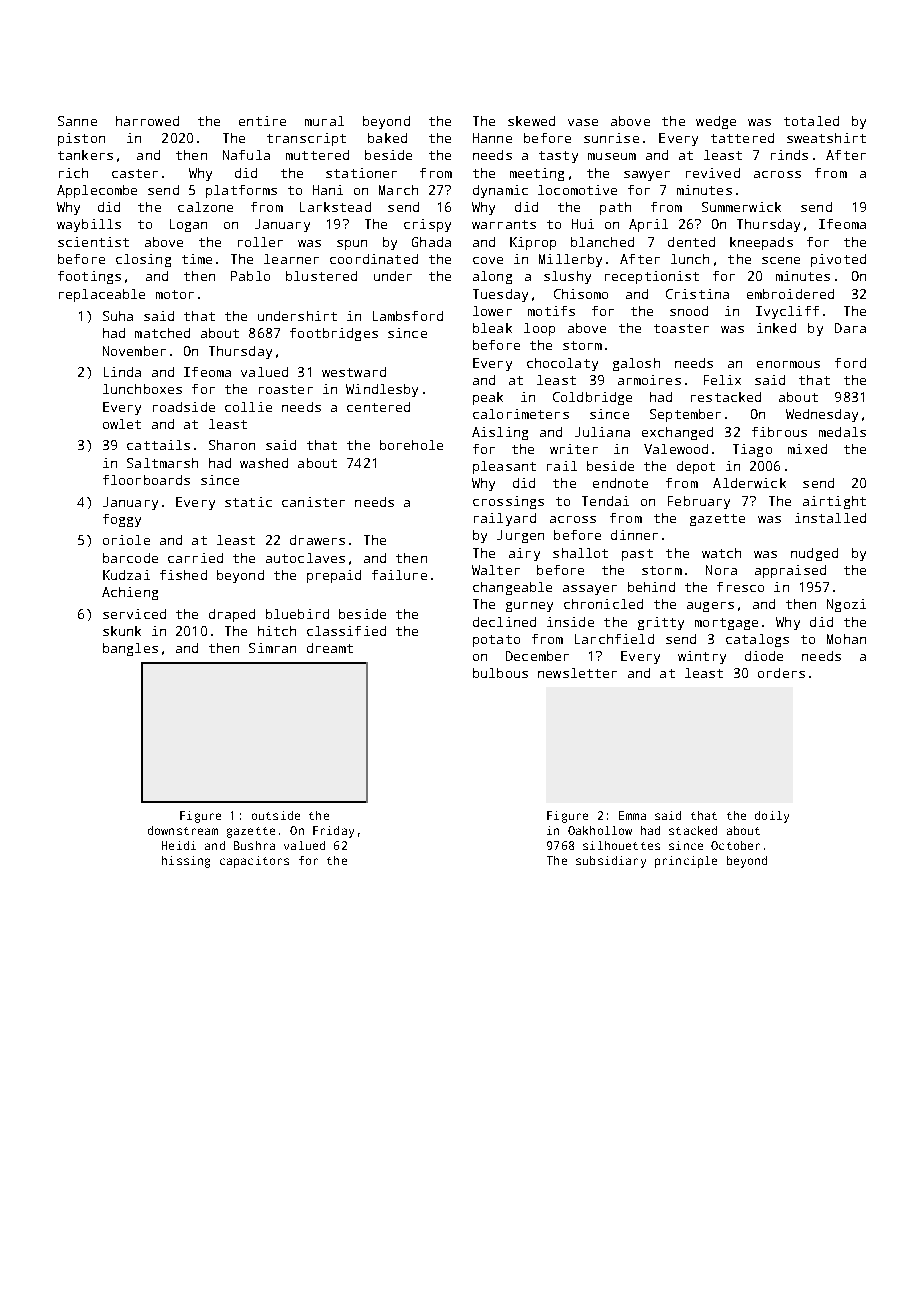  Describe the element at coordinates (387, 138) in the screenshot. I see `baked` at that location.
